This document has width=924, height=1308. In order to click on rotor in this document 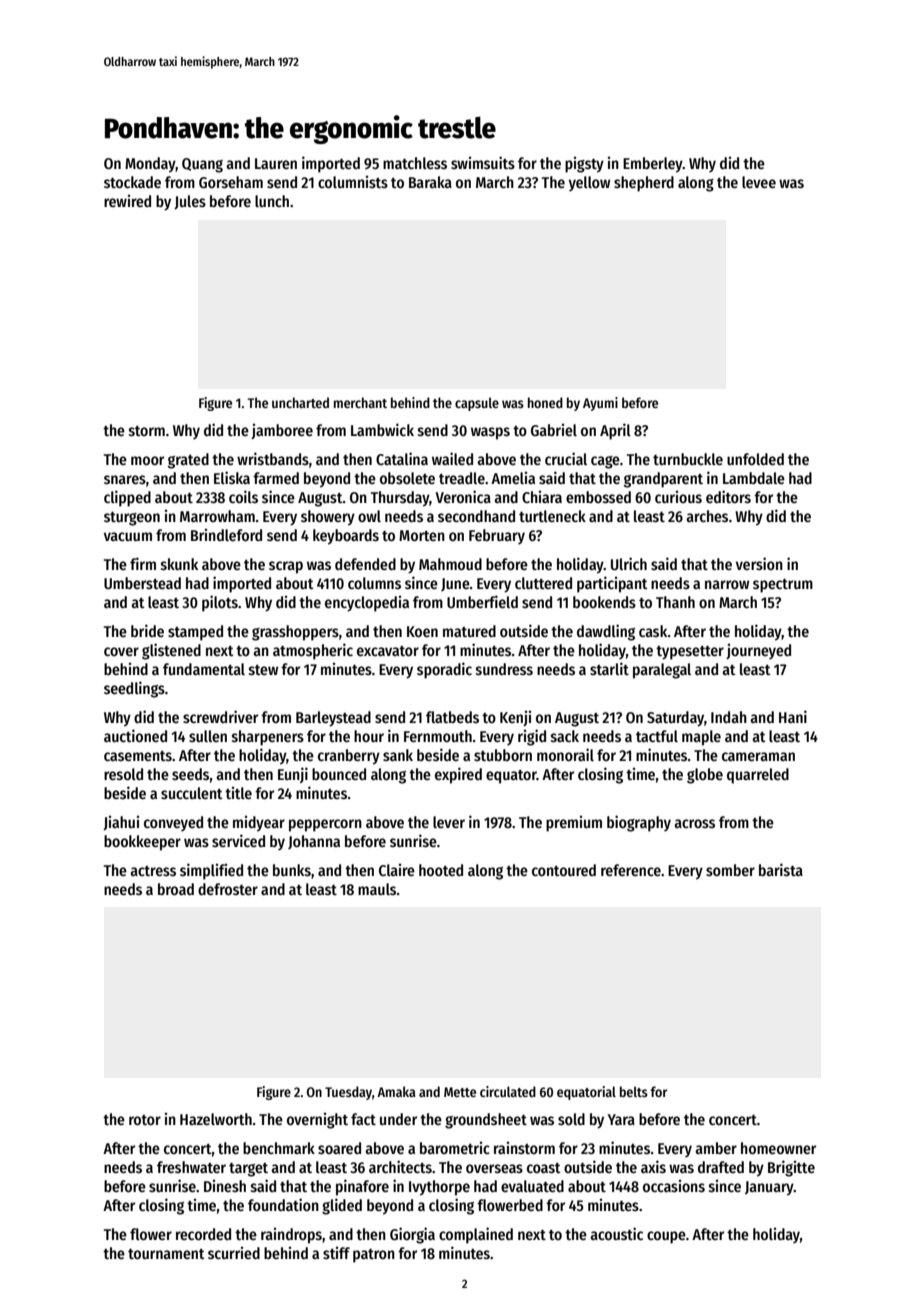, I will do `click(145, 1120)`.
